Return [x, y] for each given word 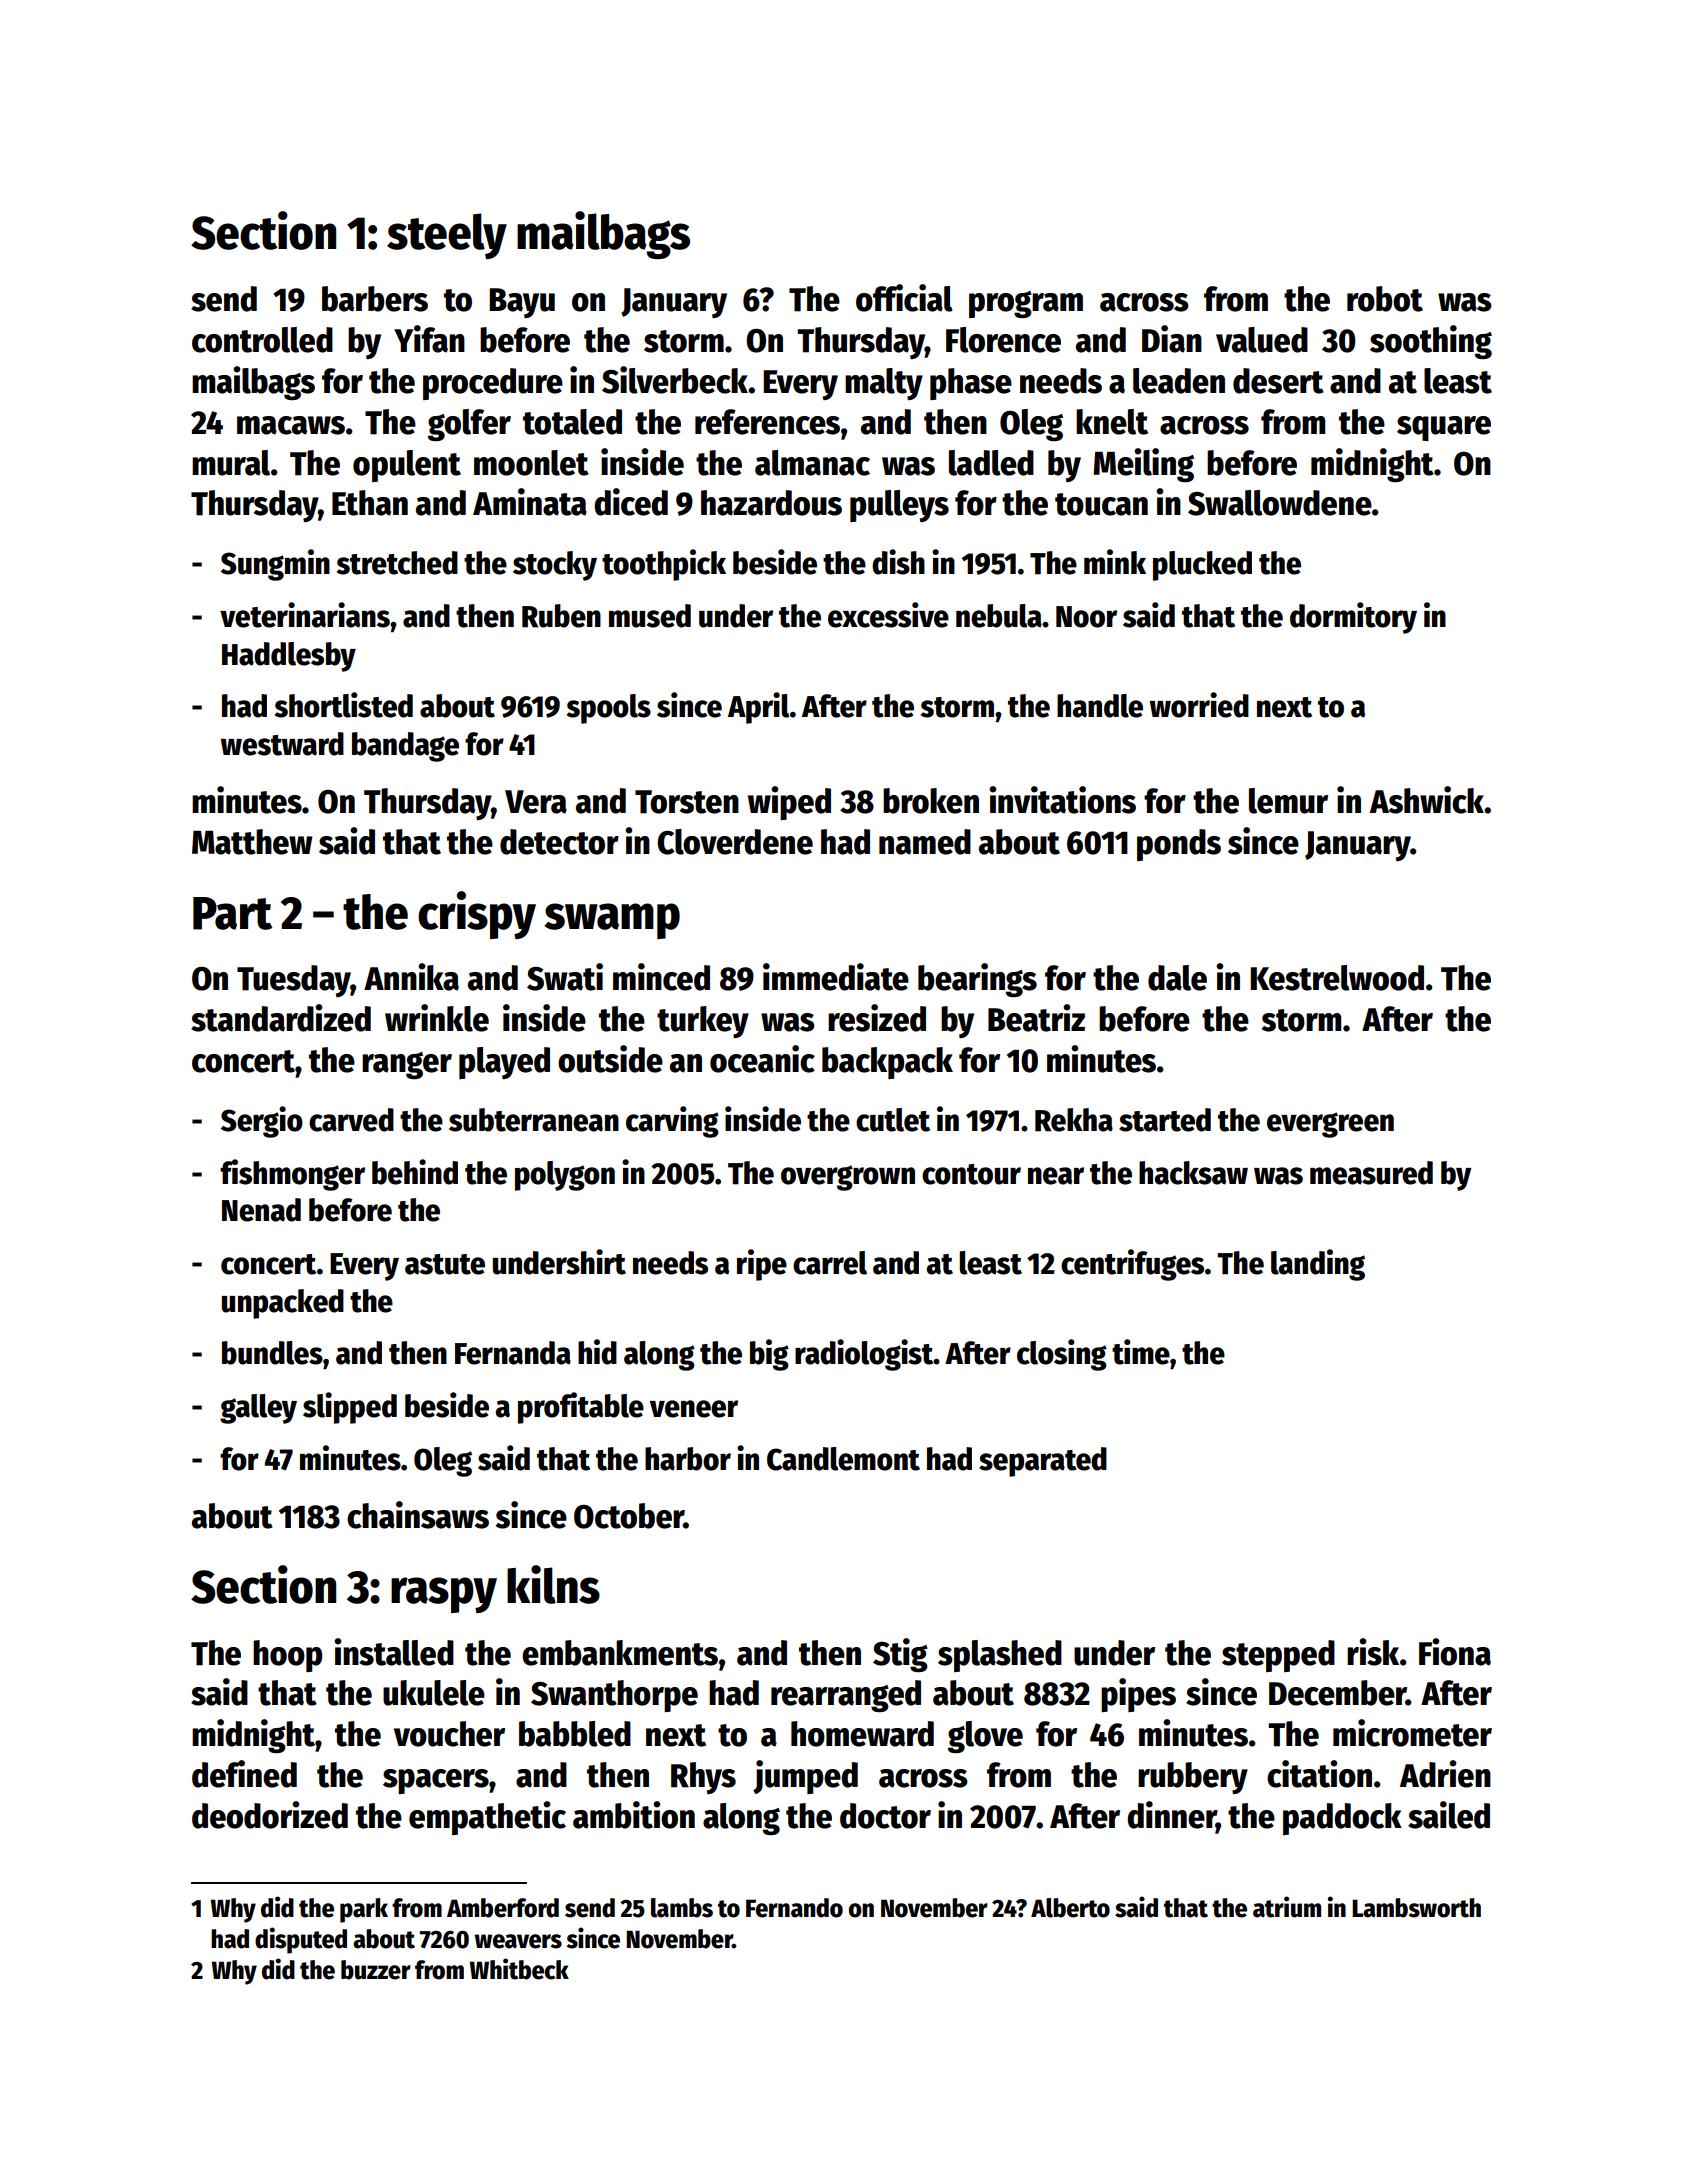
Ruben [561, 616]
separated [1043, 1462]
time [1141, 1352]
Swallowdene [1280, 503]
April [759, 708]
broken [931, 801]
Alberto [1070, 1908]
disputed [301, 1940]
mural [231, 463]
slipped [350, 1408]
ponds [1179, 845]
